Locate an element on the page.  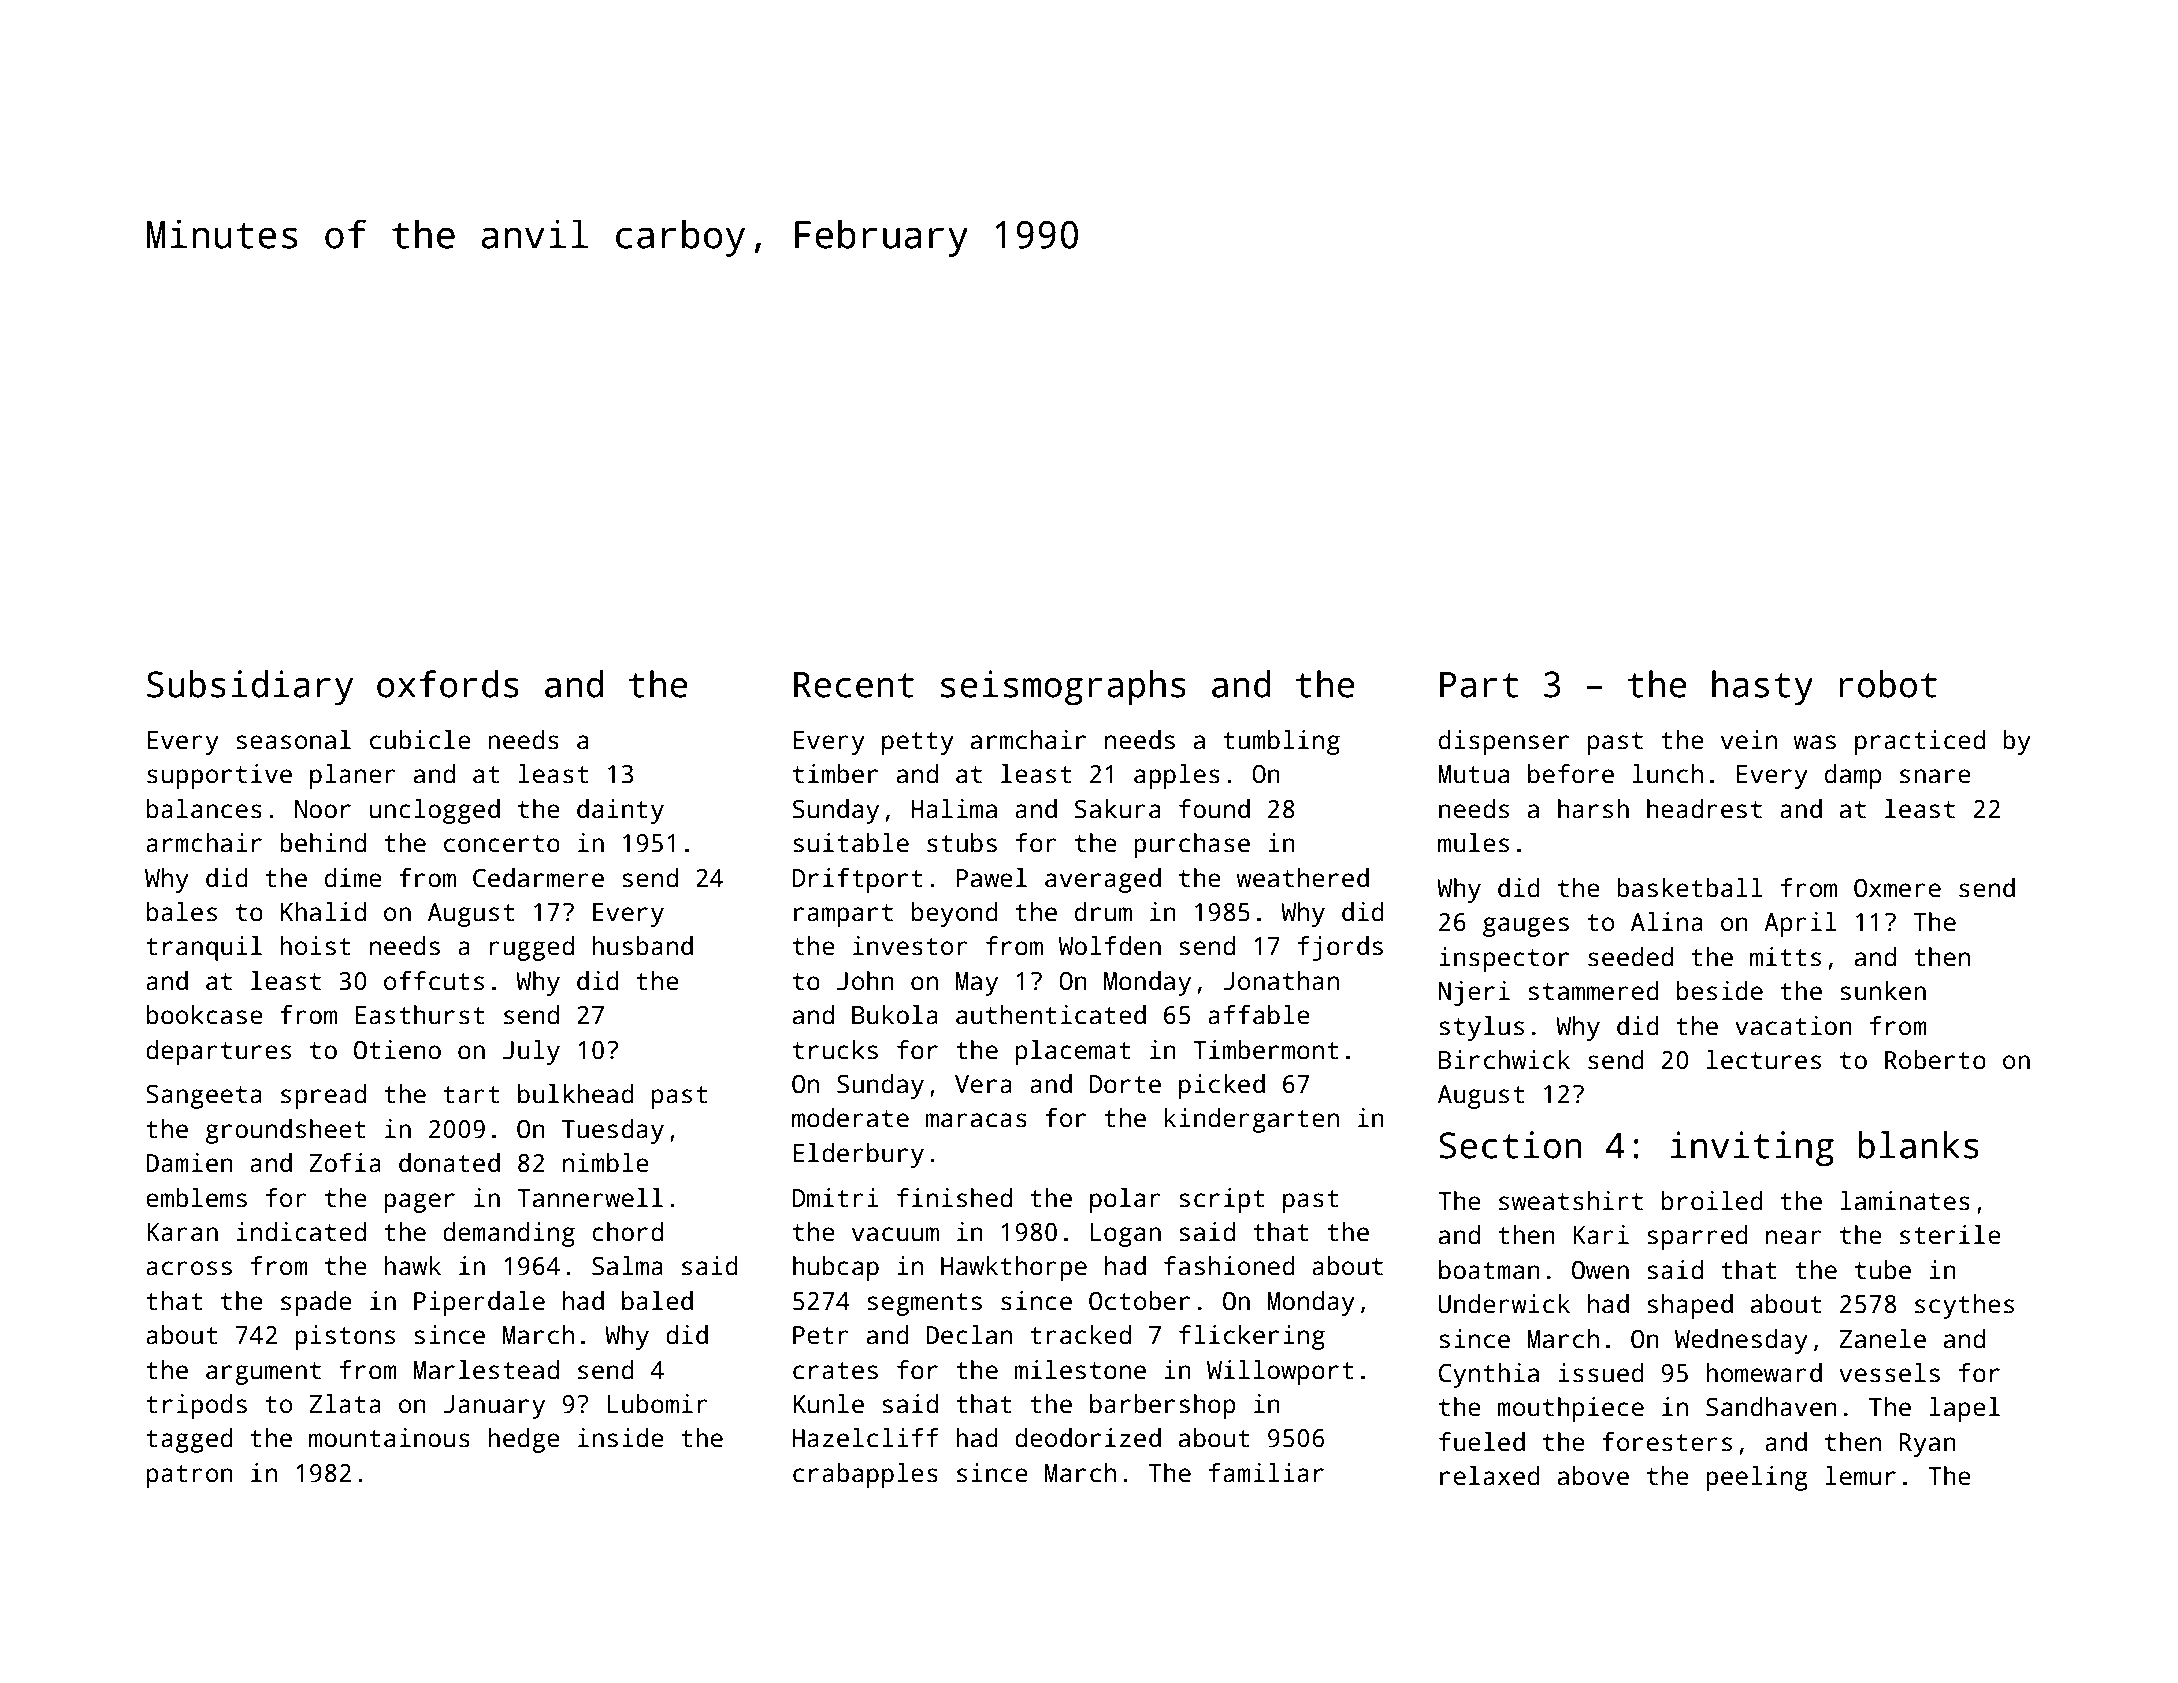
hedge is located at coordinates (524, 1440).
